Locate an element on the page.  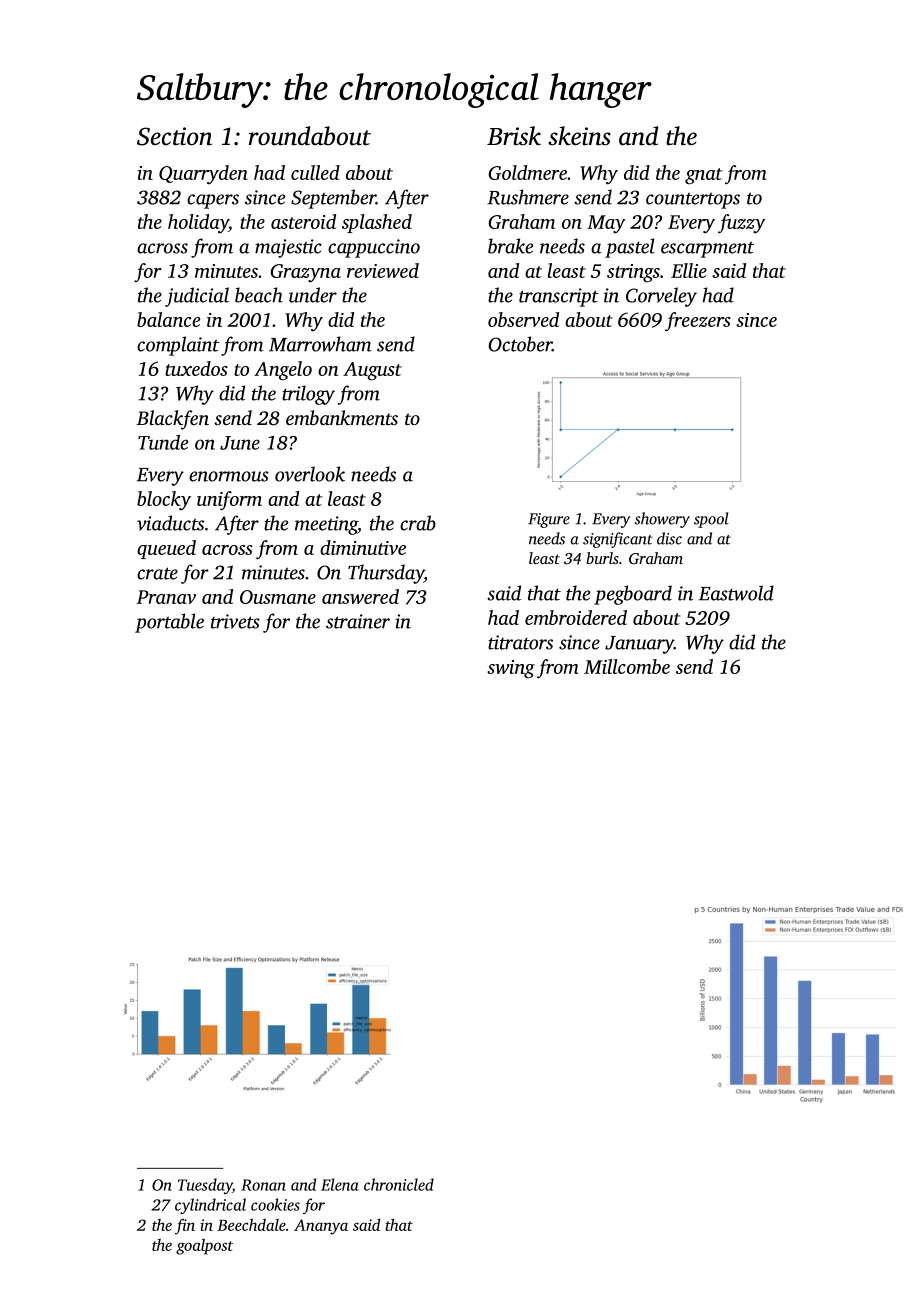
cylindrical is located at coordinates (210, 1206).
